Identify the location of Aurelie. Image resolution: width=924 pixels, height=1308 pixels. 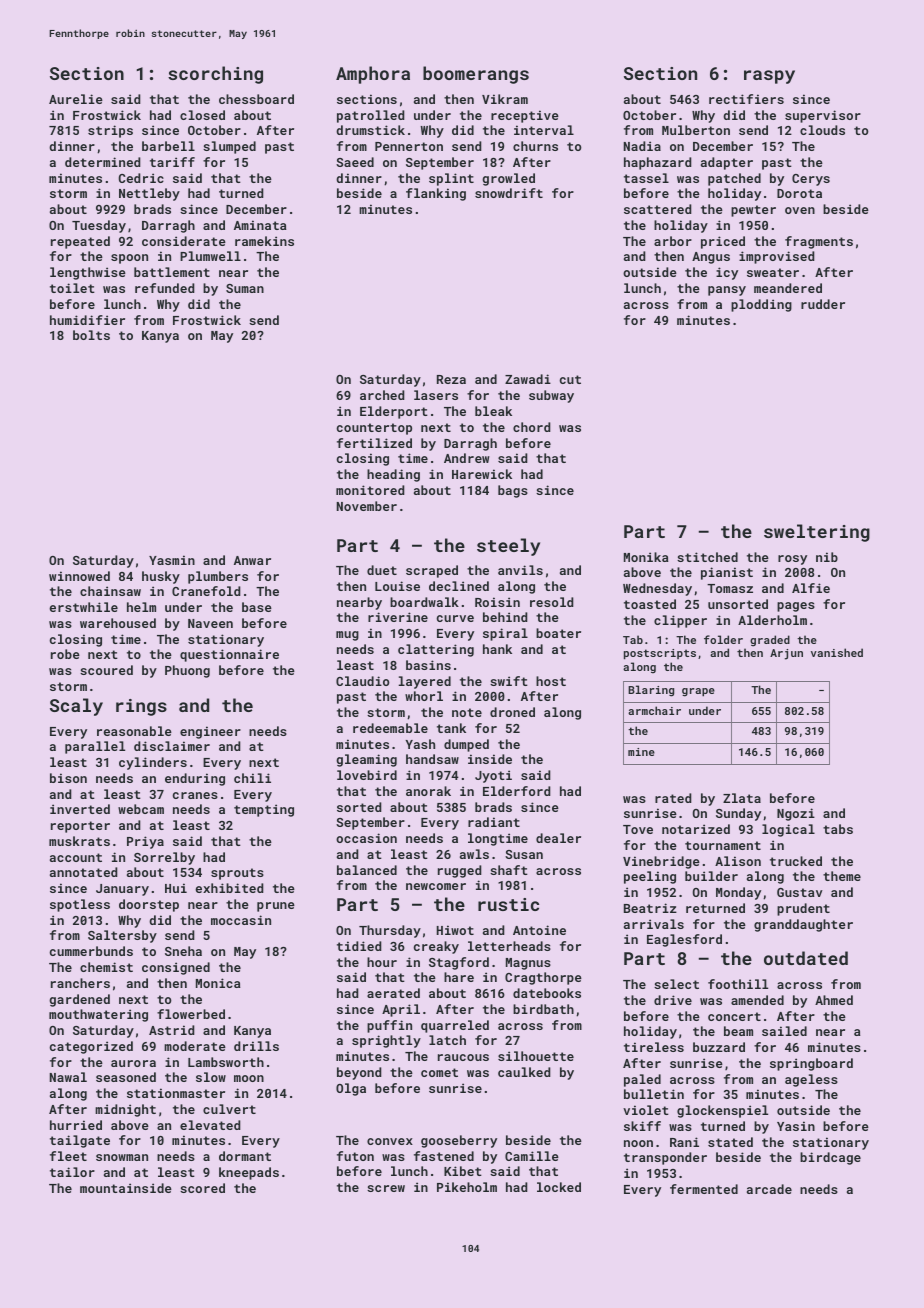
(76, 99).
